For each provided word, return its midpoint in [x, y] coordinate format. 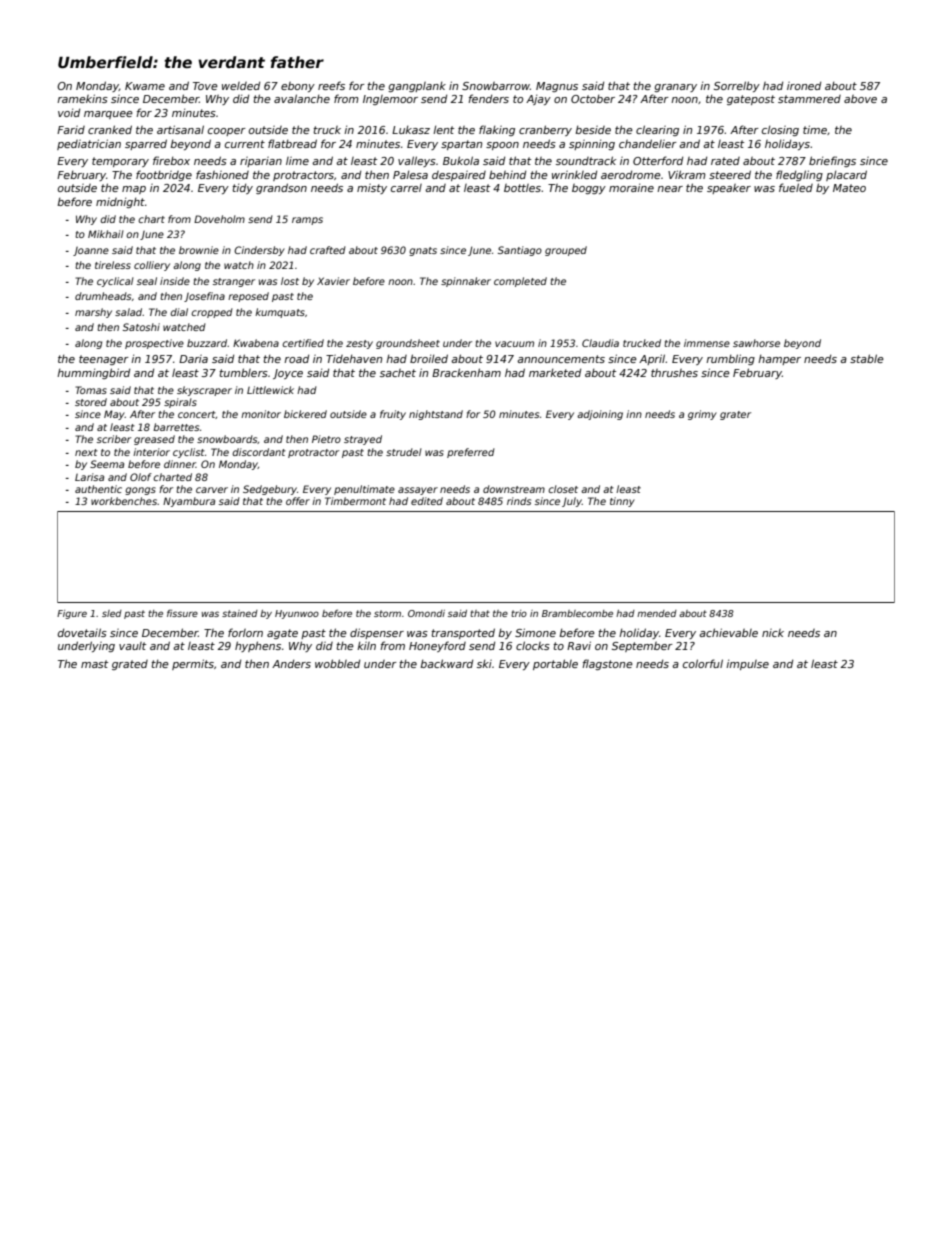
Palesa [410, 174]
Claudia [600, 343]
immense [707, 343]
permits [193, 664]
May [114, 415]
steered [730, 174]
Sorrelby [737, 86]
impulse [747, 664]
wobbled [337, 663]
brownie [199, 250]
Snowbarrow [496, 86]
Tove [205, 86]
